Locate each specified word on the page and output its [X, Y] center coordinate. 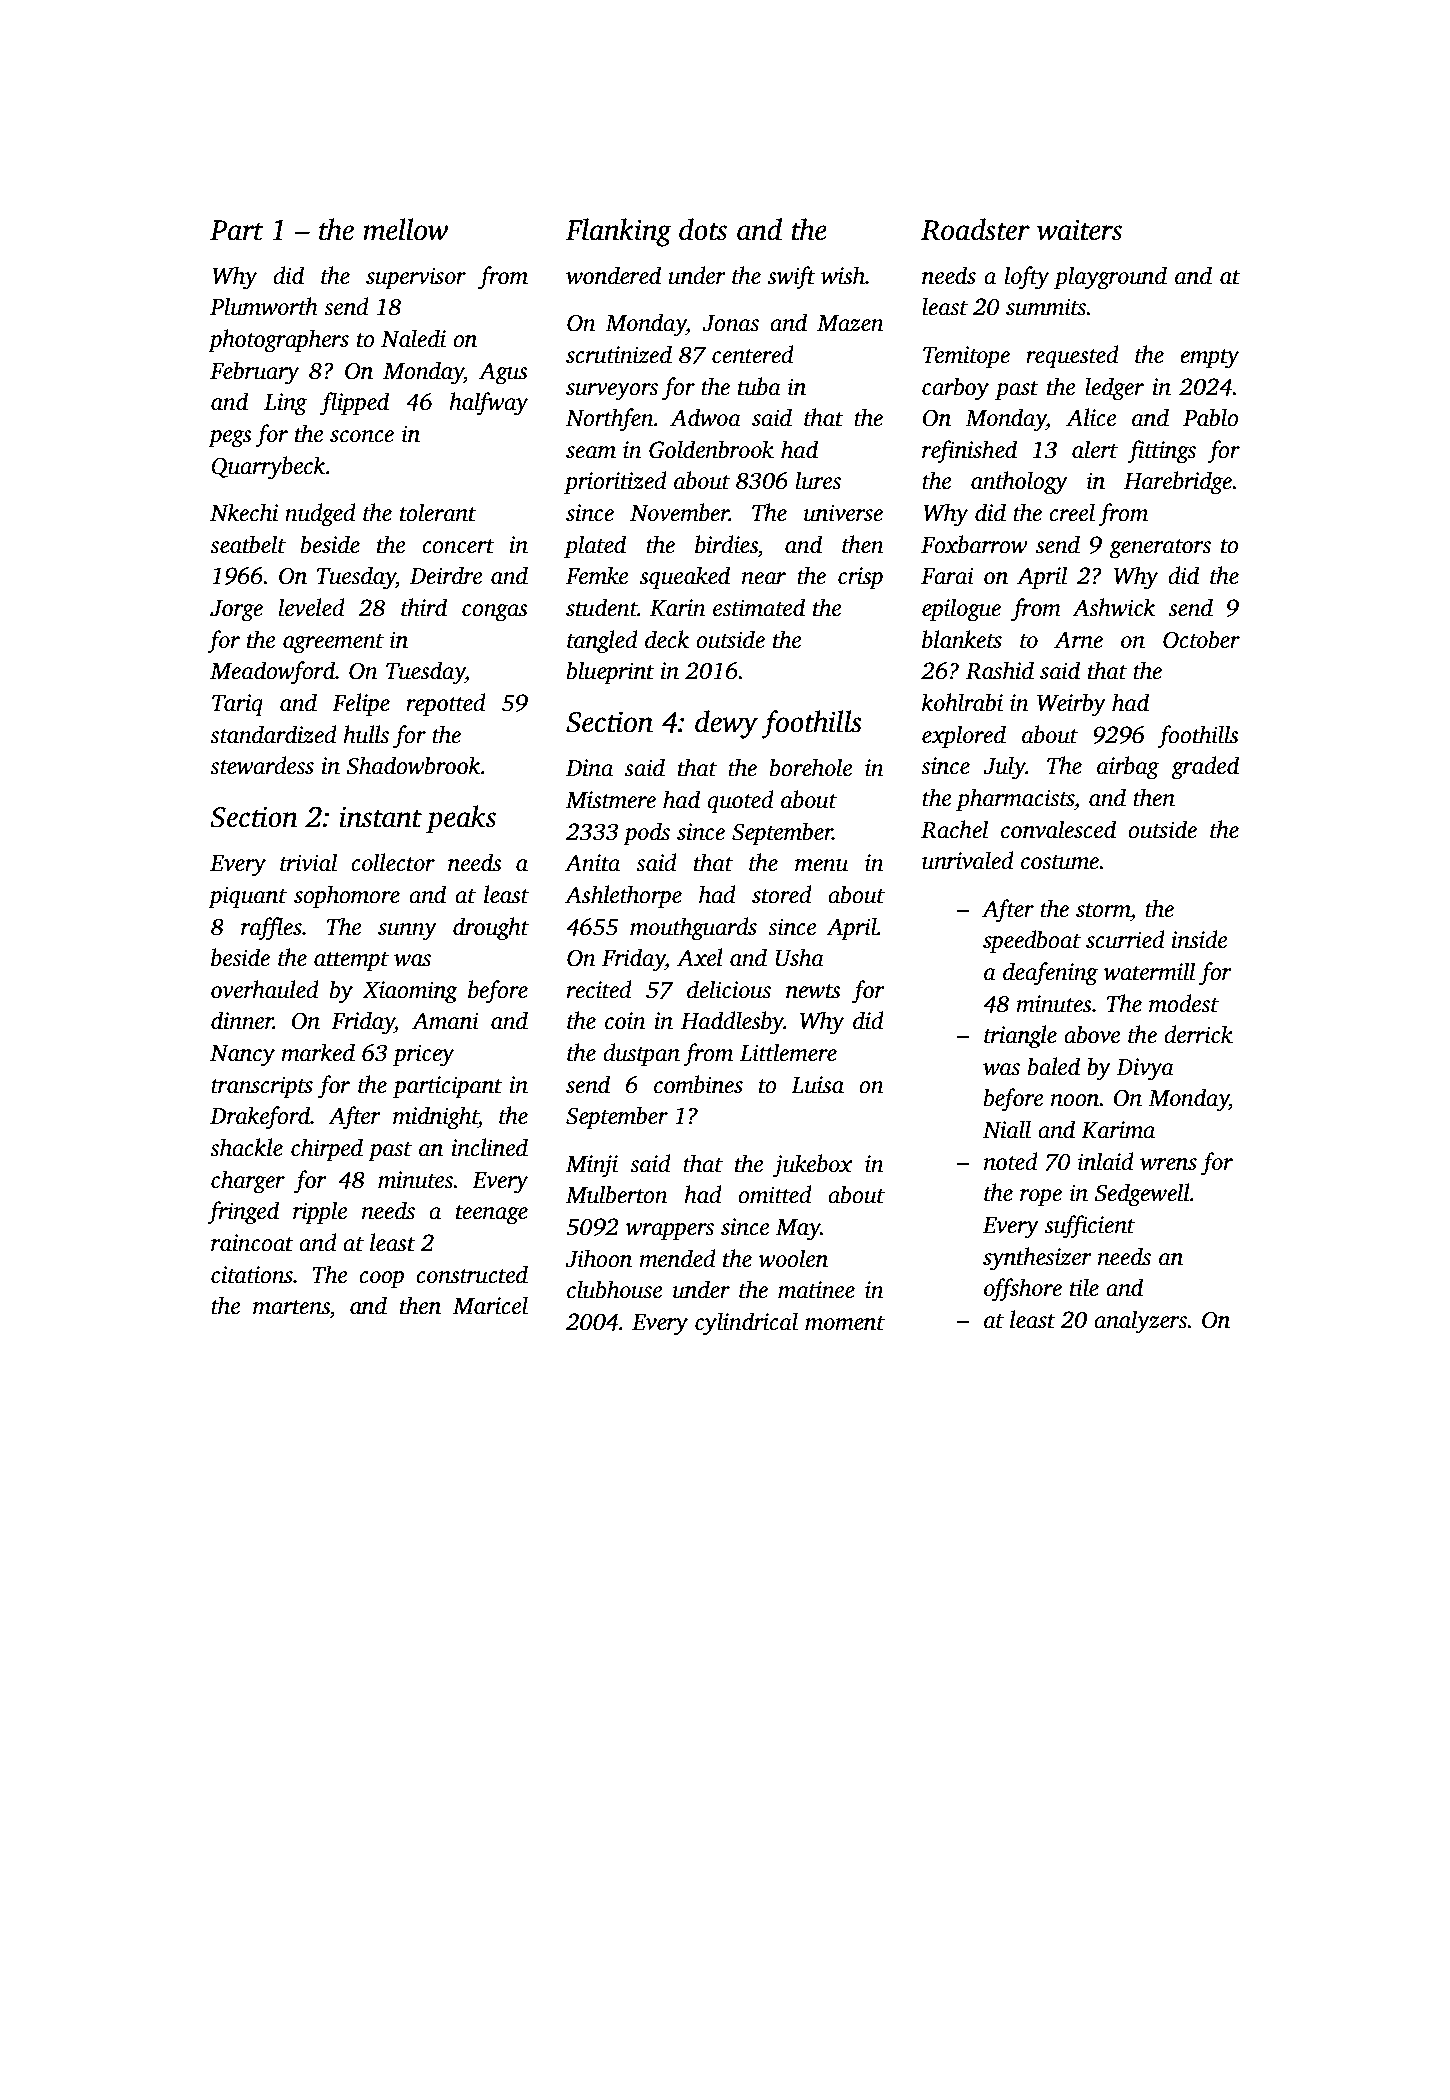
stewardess [262, 765]
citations [252, 1275]
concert [458, 546]
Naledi [413, 338]
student [602, 607]
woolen [793, 1258]
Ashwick [1114, 607]
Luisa [817, 1085]
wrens [1168, 1164]
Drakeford [260, 1118]
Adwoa [705, 417]
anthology [1019, 483]
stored [782, 894]
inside [1199, 939]
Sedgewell [1142, 1195]
